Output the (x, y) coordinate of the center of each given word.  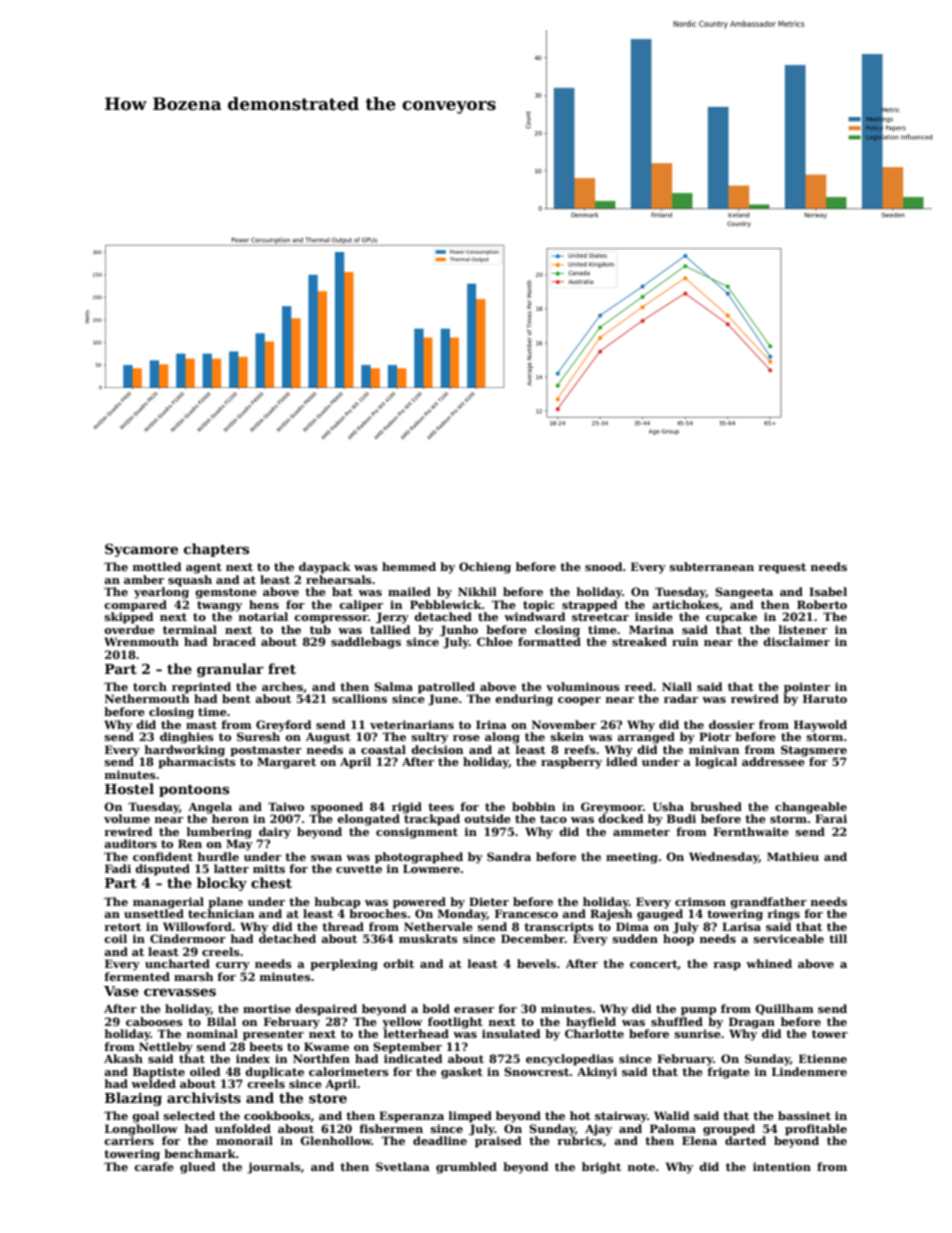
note (641, 1167)
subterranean (712, 566)
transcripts (559, 928)
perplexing (344, 965)
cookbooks (277, 1115)
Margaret (286, 763)
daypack (325, 568)
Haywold (820, 726)
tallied (390, 629)
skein (567, 736)
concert (654, 965)
